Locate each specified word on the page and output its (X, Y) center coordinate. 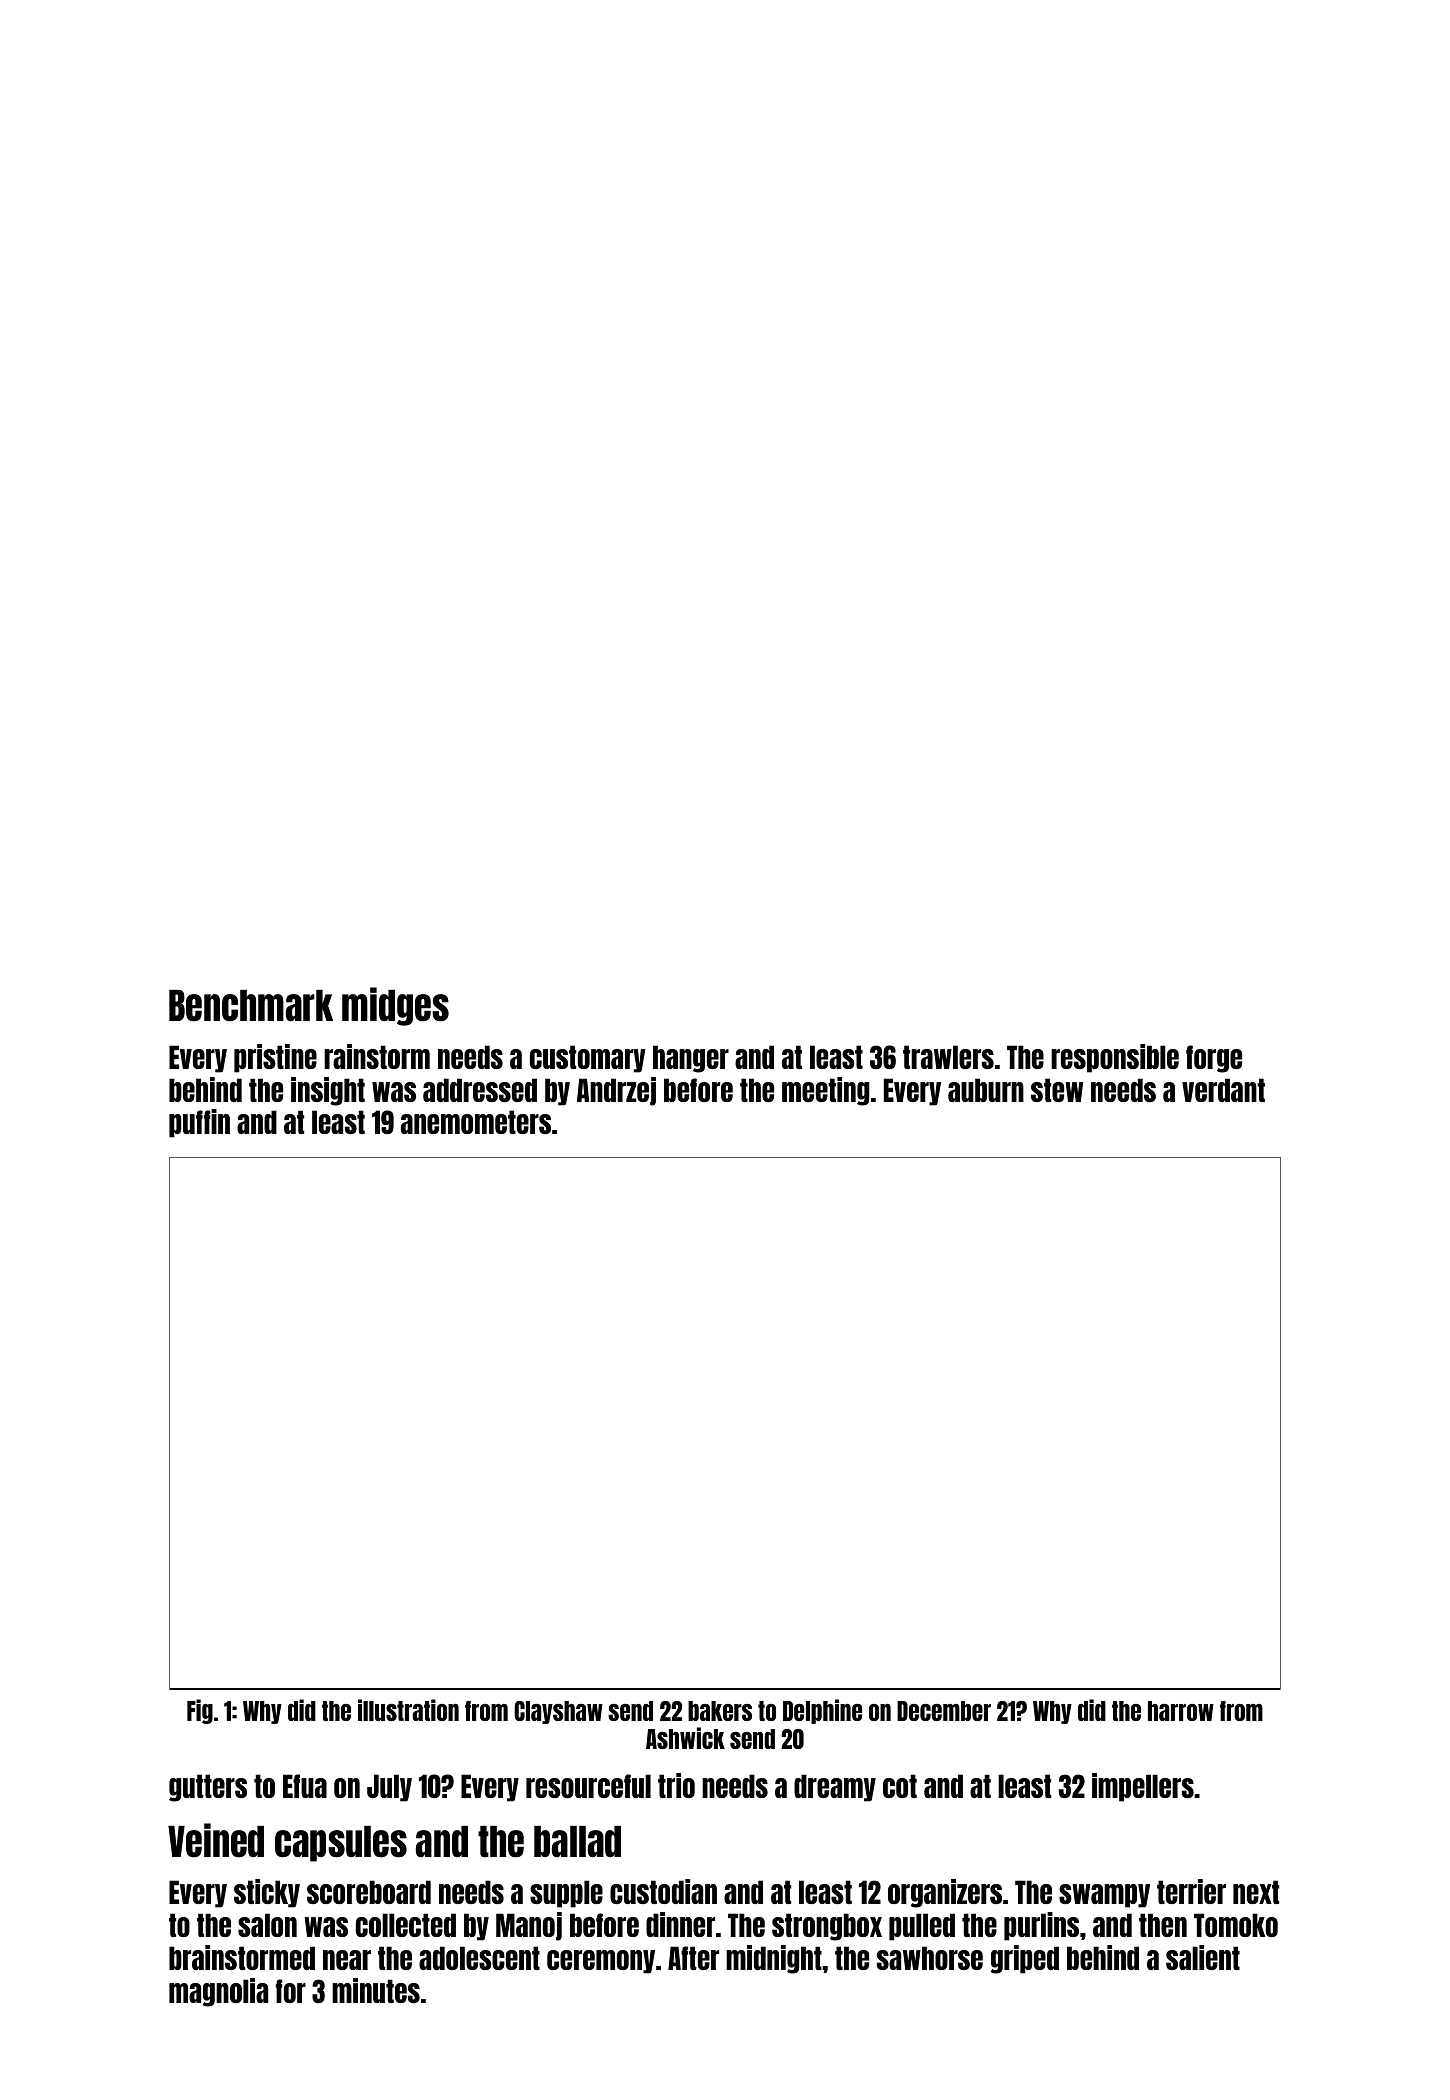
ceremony (601, 1962)
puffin (199, 1123)
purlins (1041, 1926)
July (389, 1788)
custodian (663, 1891)
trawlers (948, 1057)
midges (395, 1006)
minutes (376, 1990)
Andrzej (616, 1091)
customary (588, 1059)
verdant (1223, 1090)
